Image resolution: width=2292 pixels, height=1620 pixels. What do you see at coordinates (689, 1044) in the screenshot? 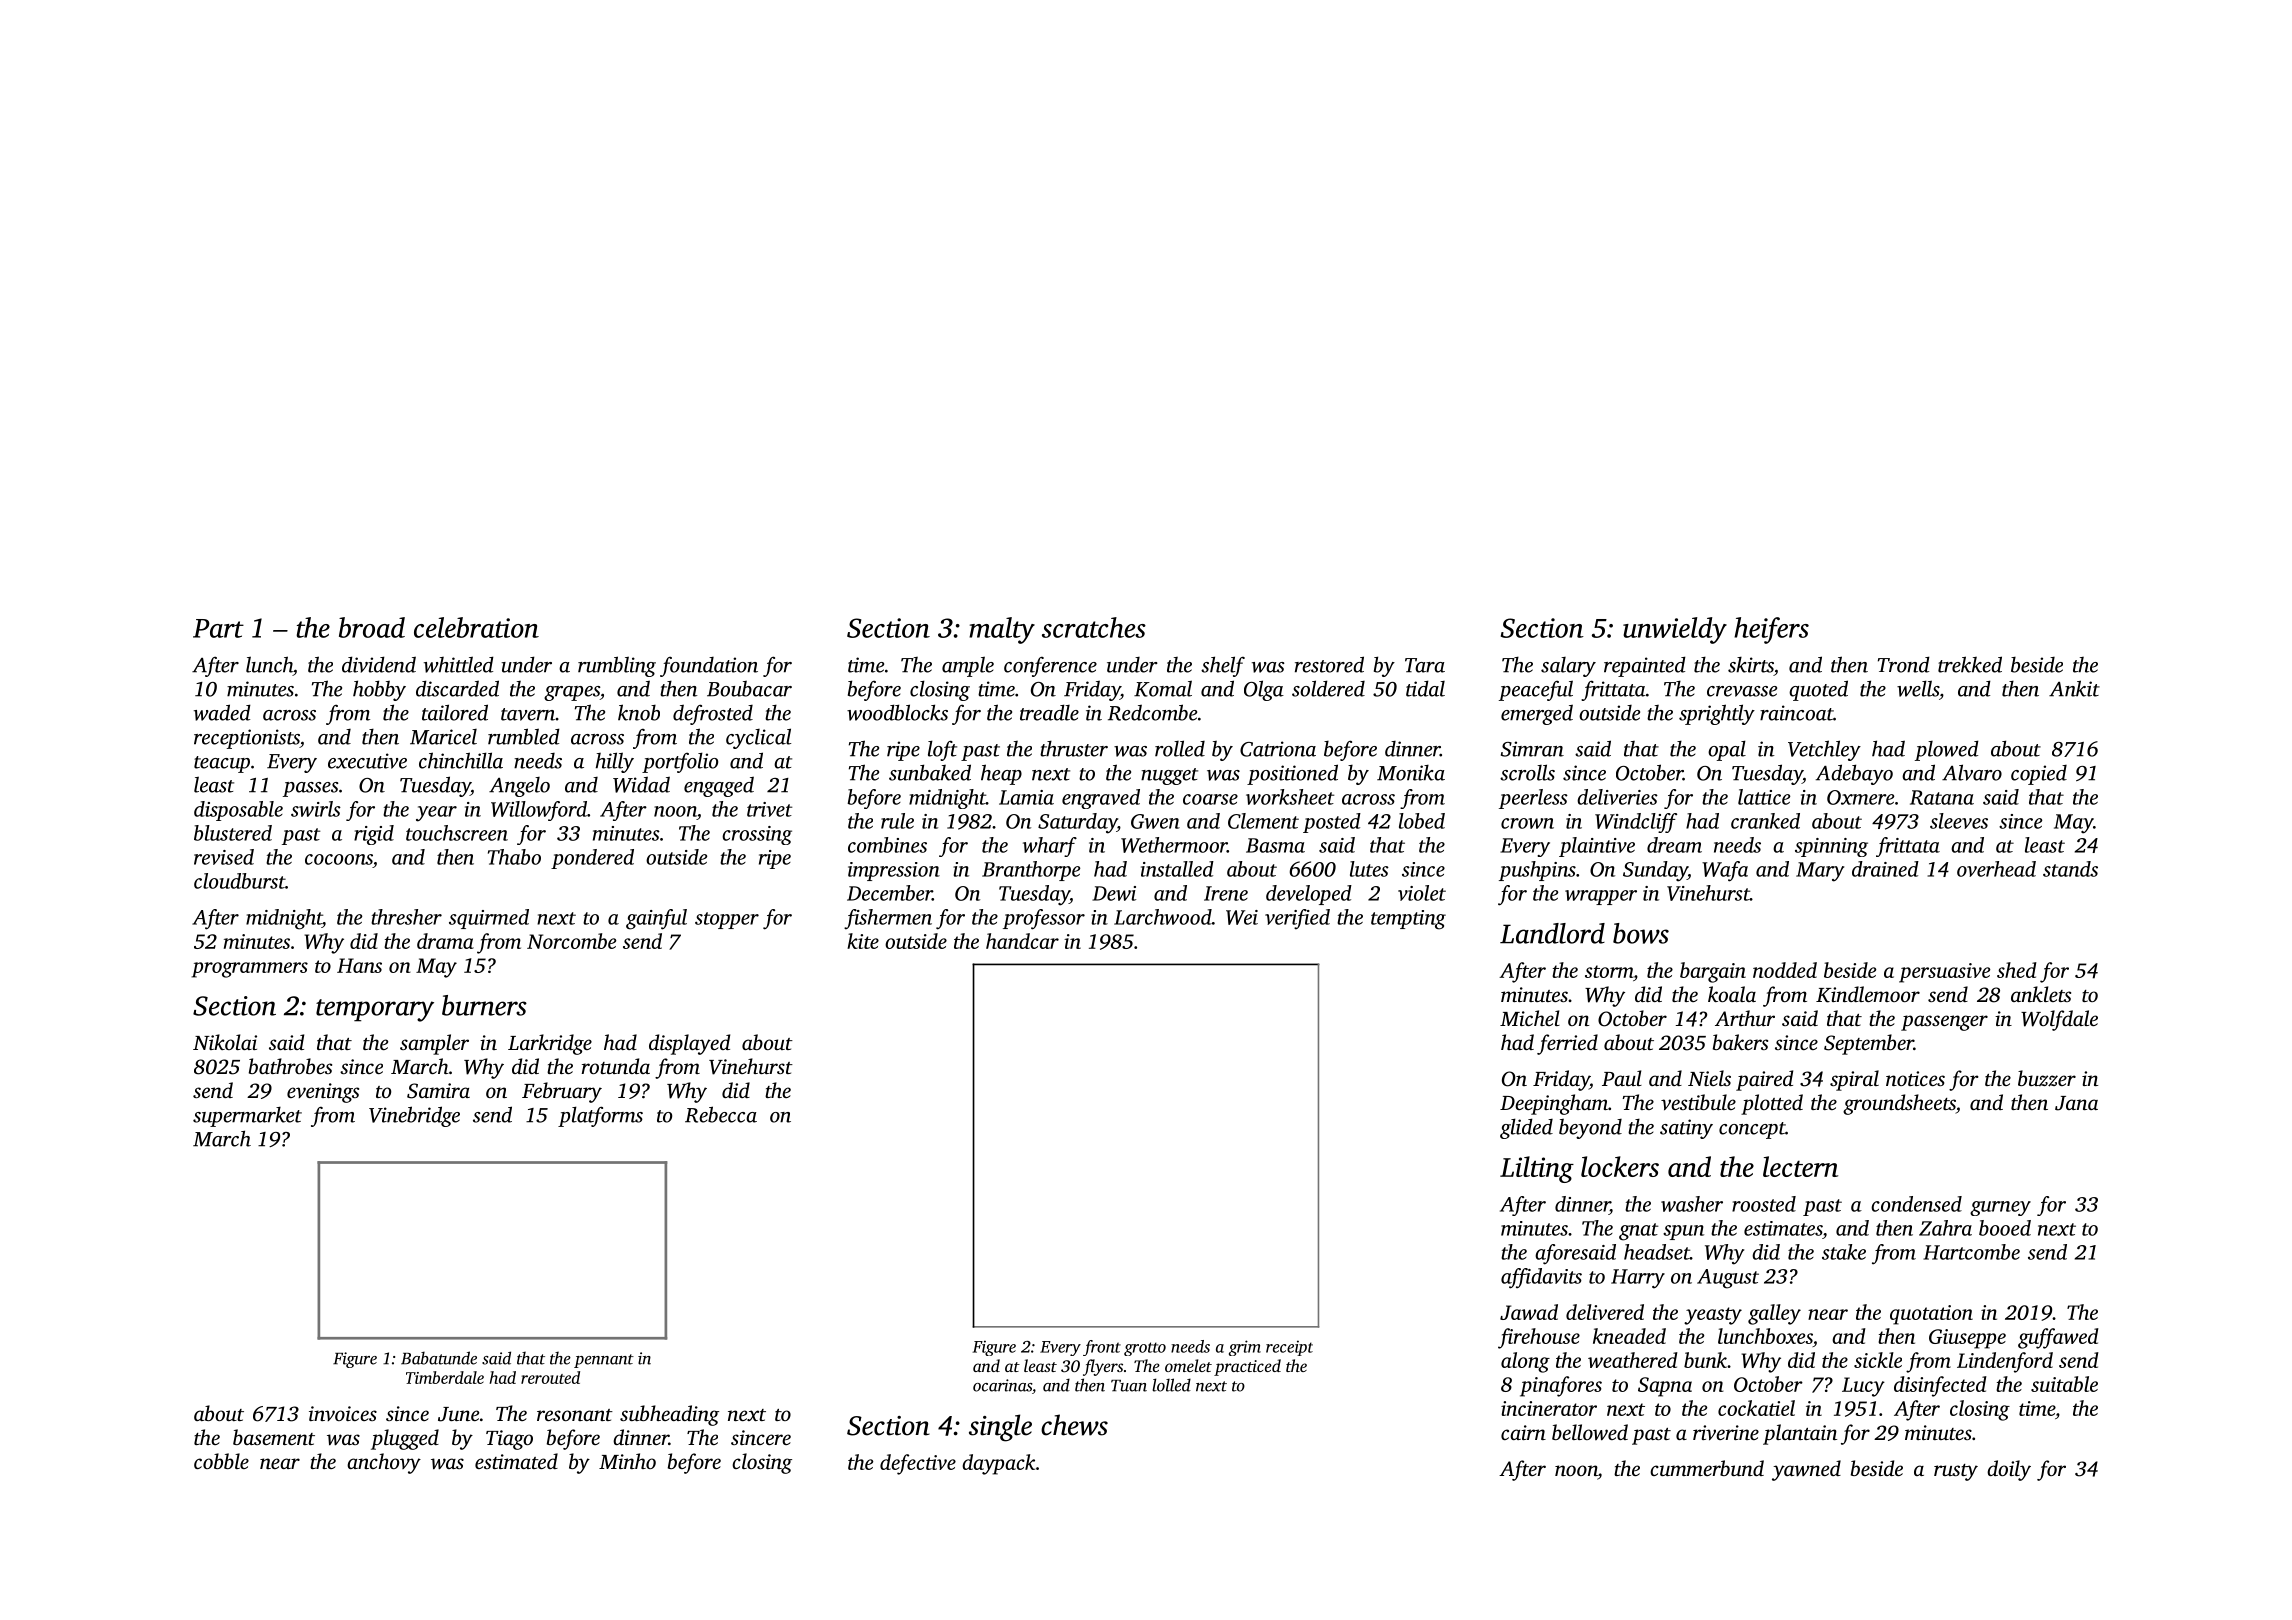
I see `displayed` at bounding box center [689, 1044].
